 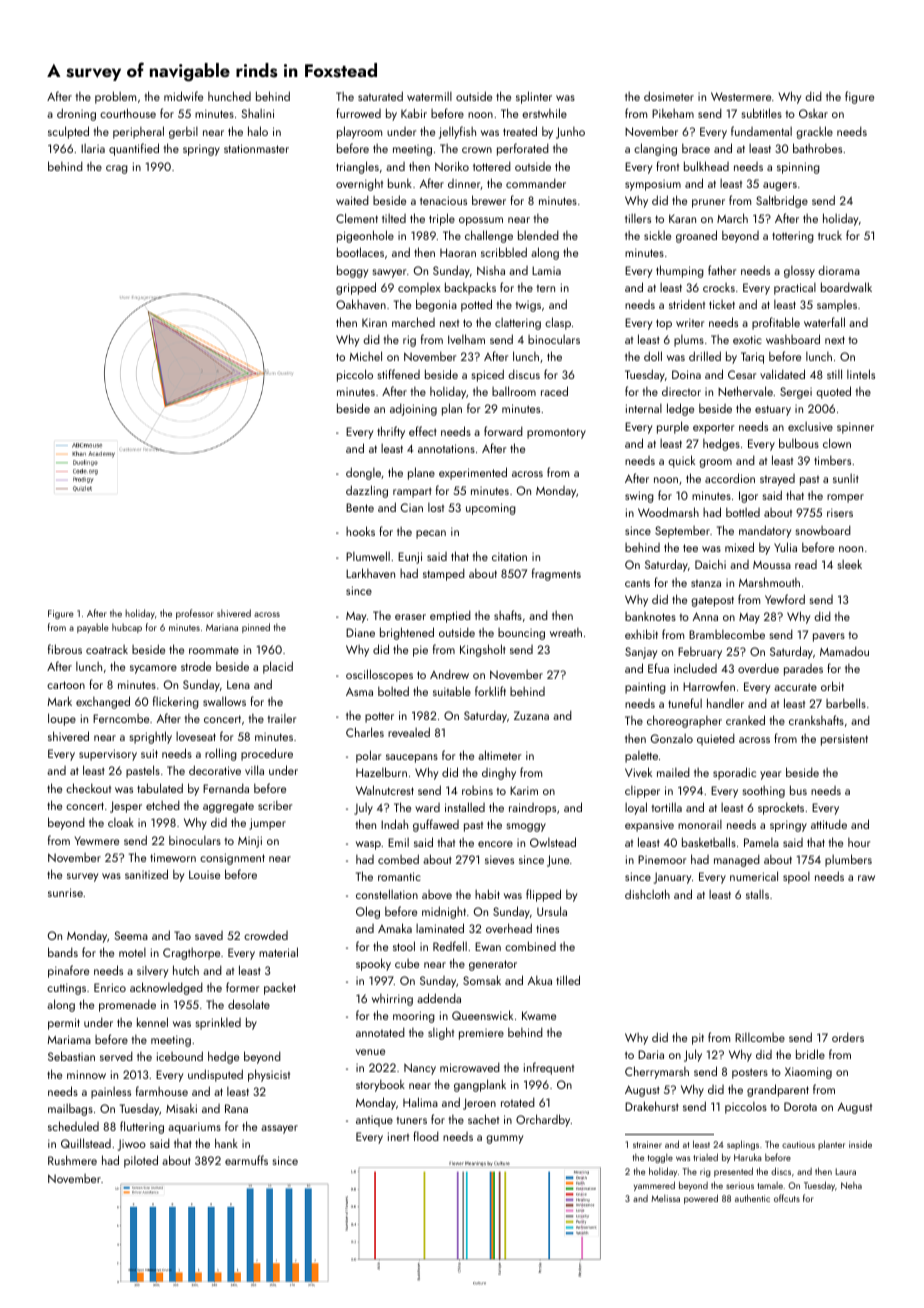 What do you see at coordinates (543, 895) in the screenshot?
I see `flipped` at bounding box center [543, 895].
